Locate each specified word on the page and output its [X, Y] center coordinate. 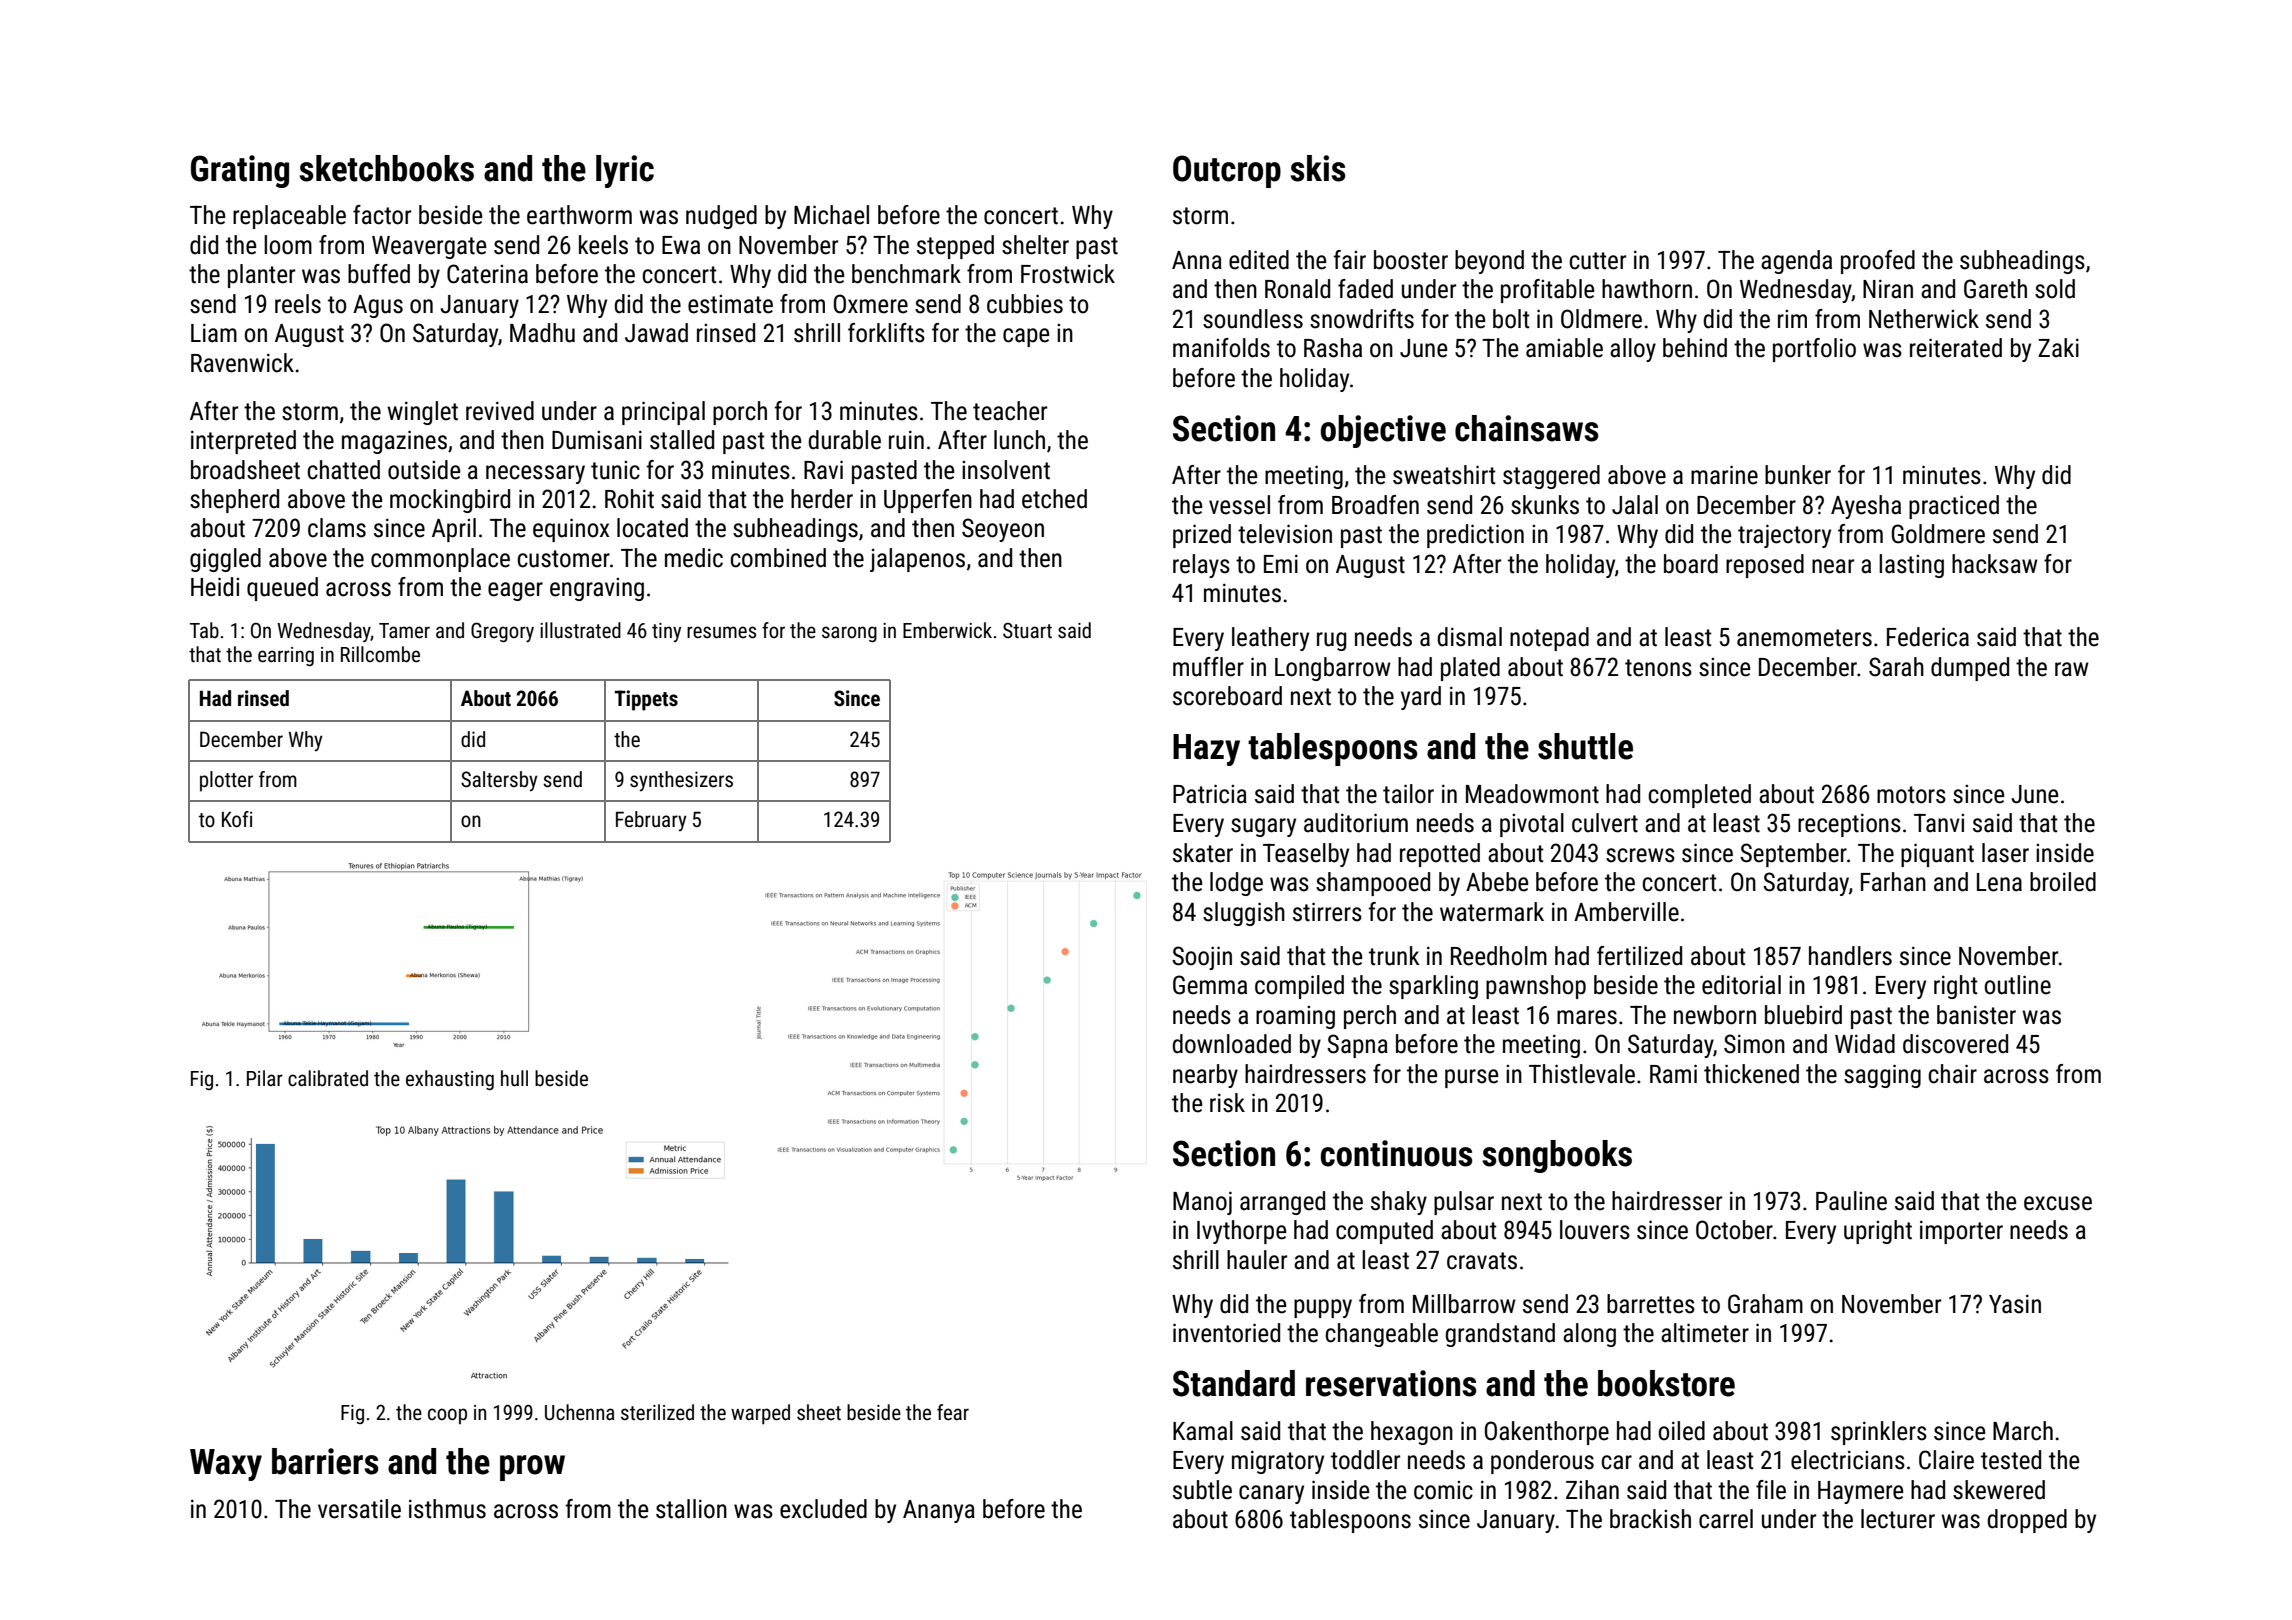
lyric [625, 171]
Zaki [2058, 348]
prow [532, 1468]
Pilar [265, 1078]
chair [1953, 1074]
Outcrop [1227, 171]
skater [1203, 853]
